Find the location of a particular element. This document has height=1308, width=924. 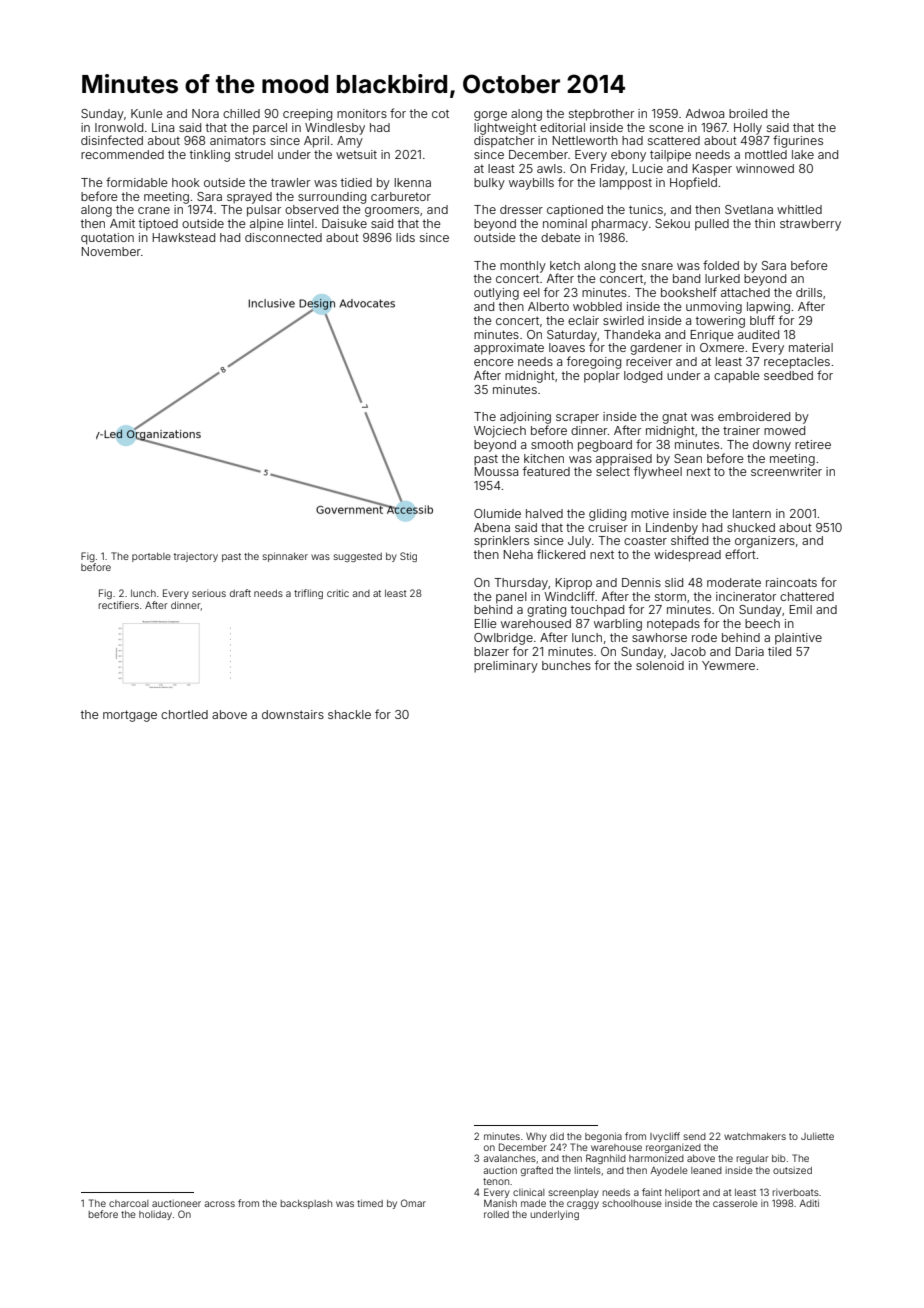

downstairs is located at coordinates (293, 714).
